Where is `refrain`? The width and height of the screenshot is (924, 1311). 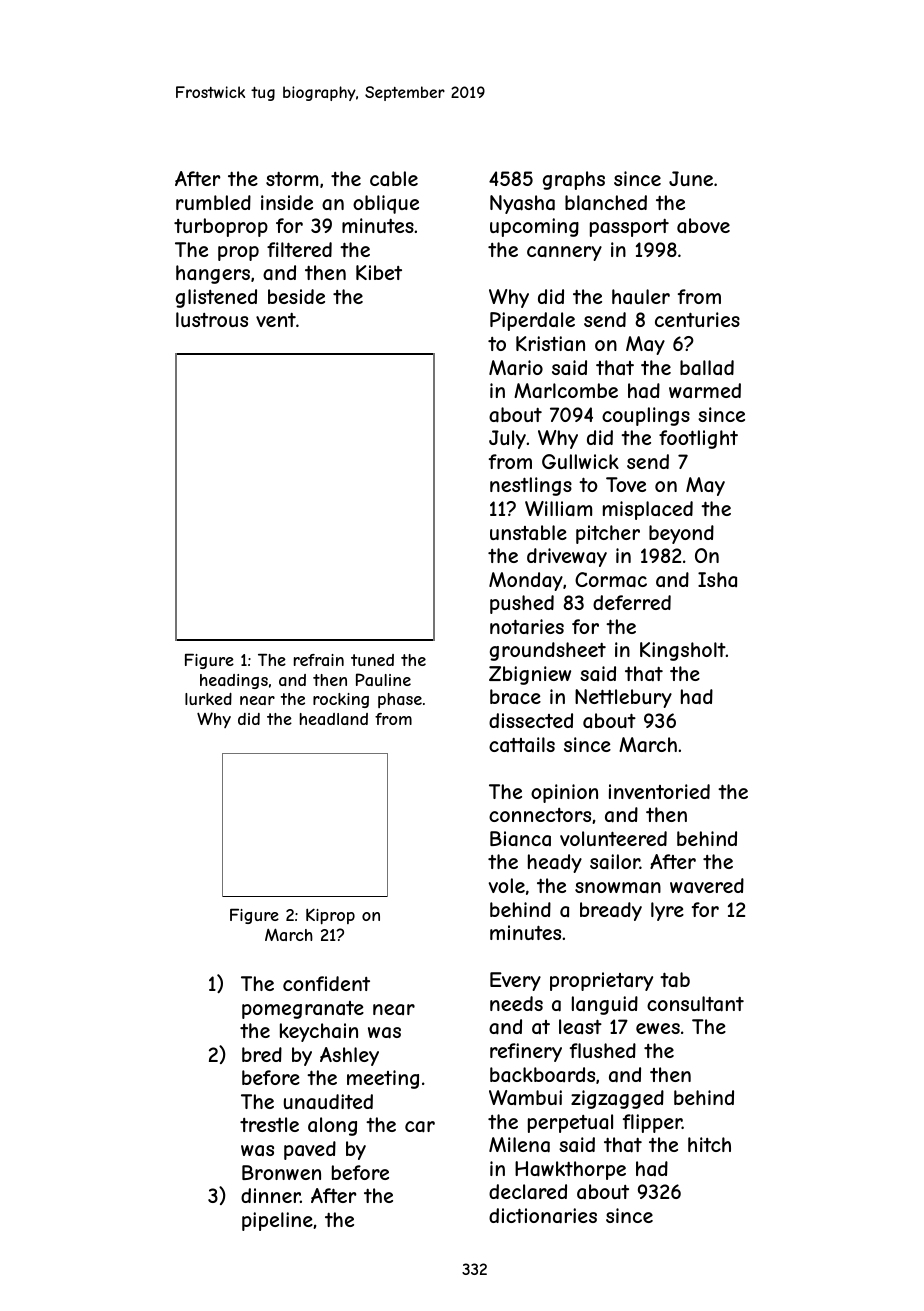
refrain is located at coordinates (319, 660).
